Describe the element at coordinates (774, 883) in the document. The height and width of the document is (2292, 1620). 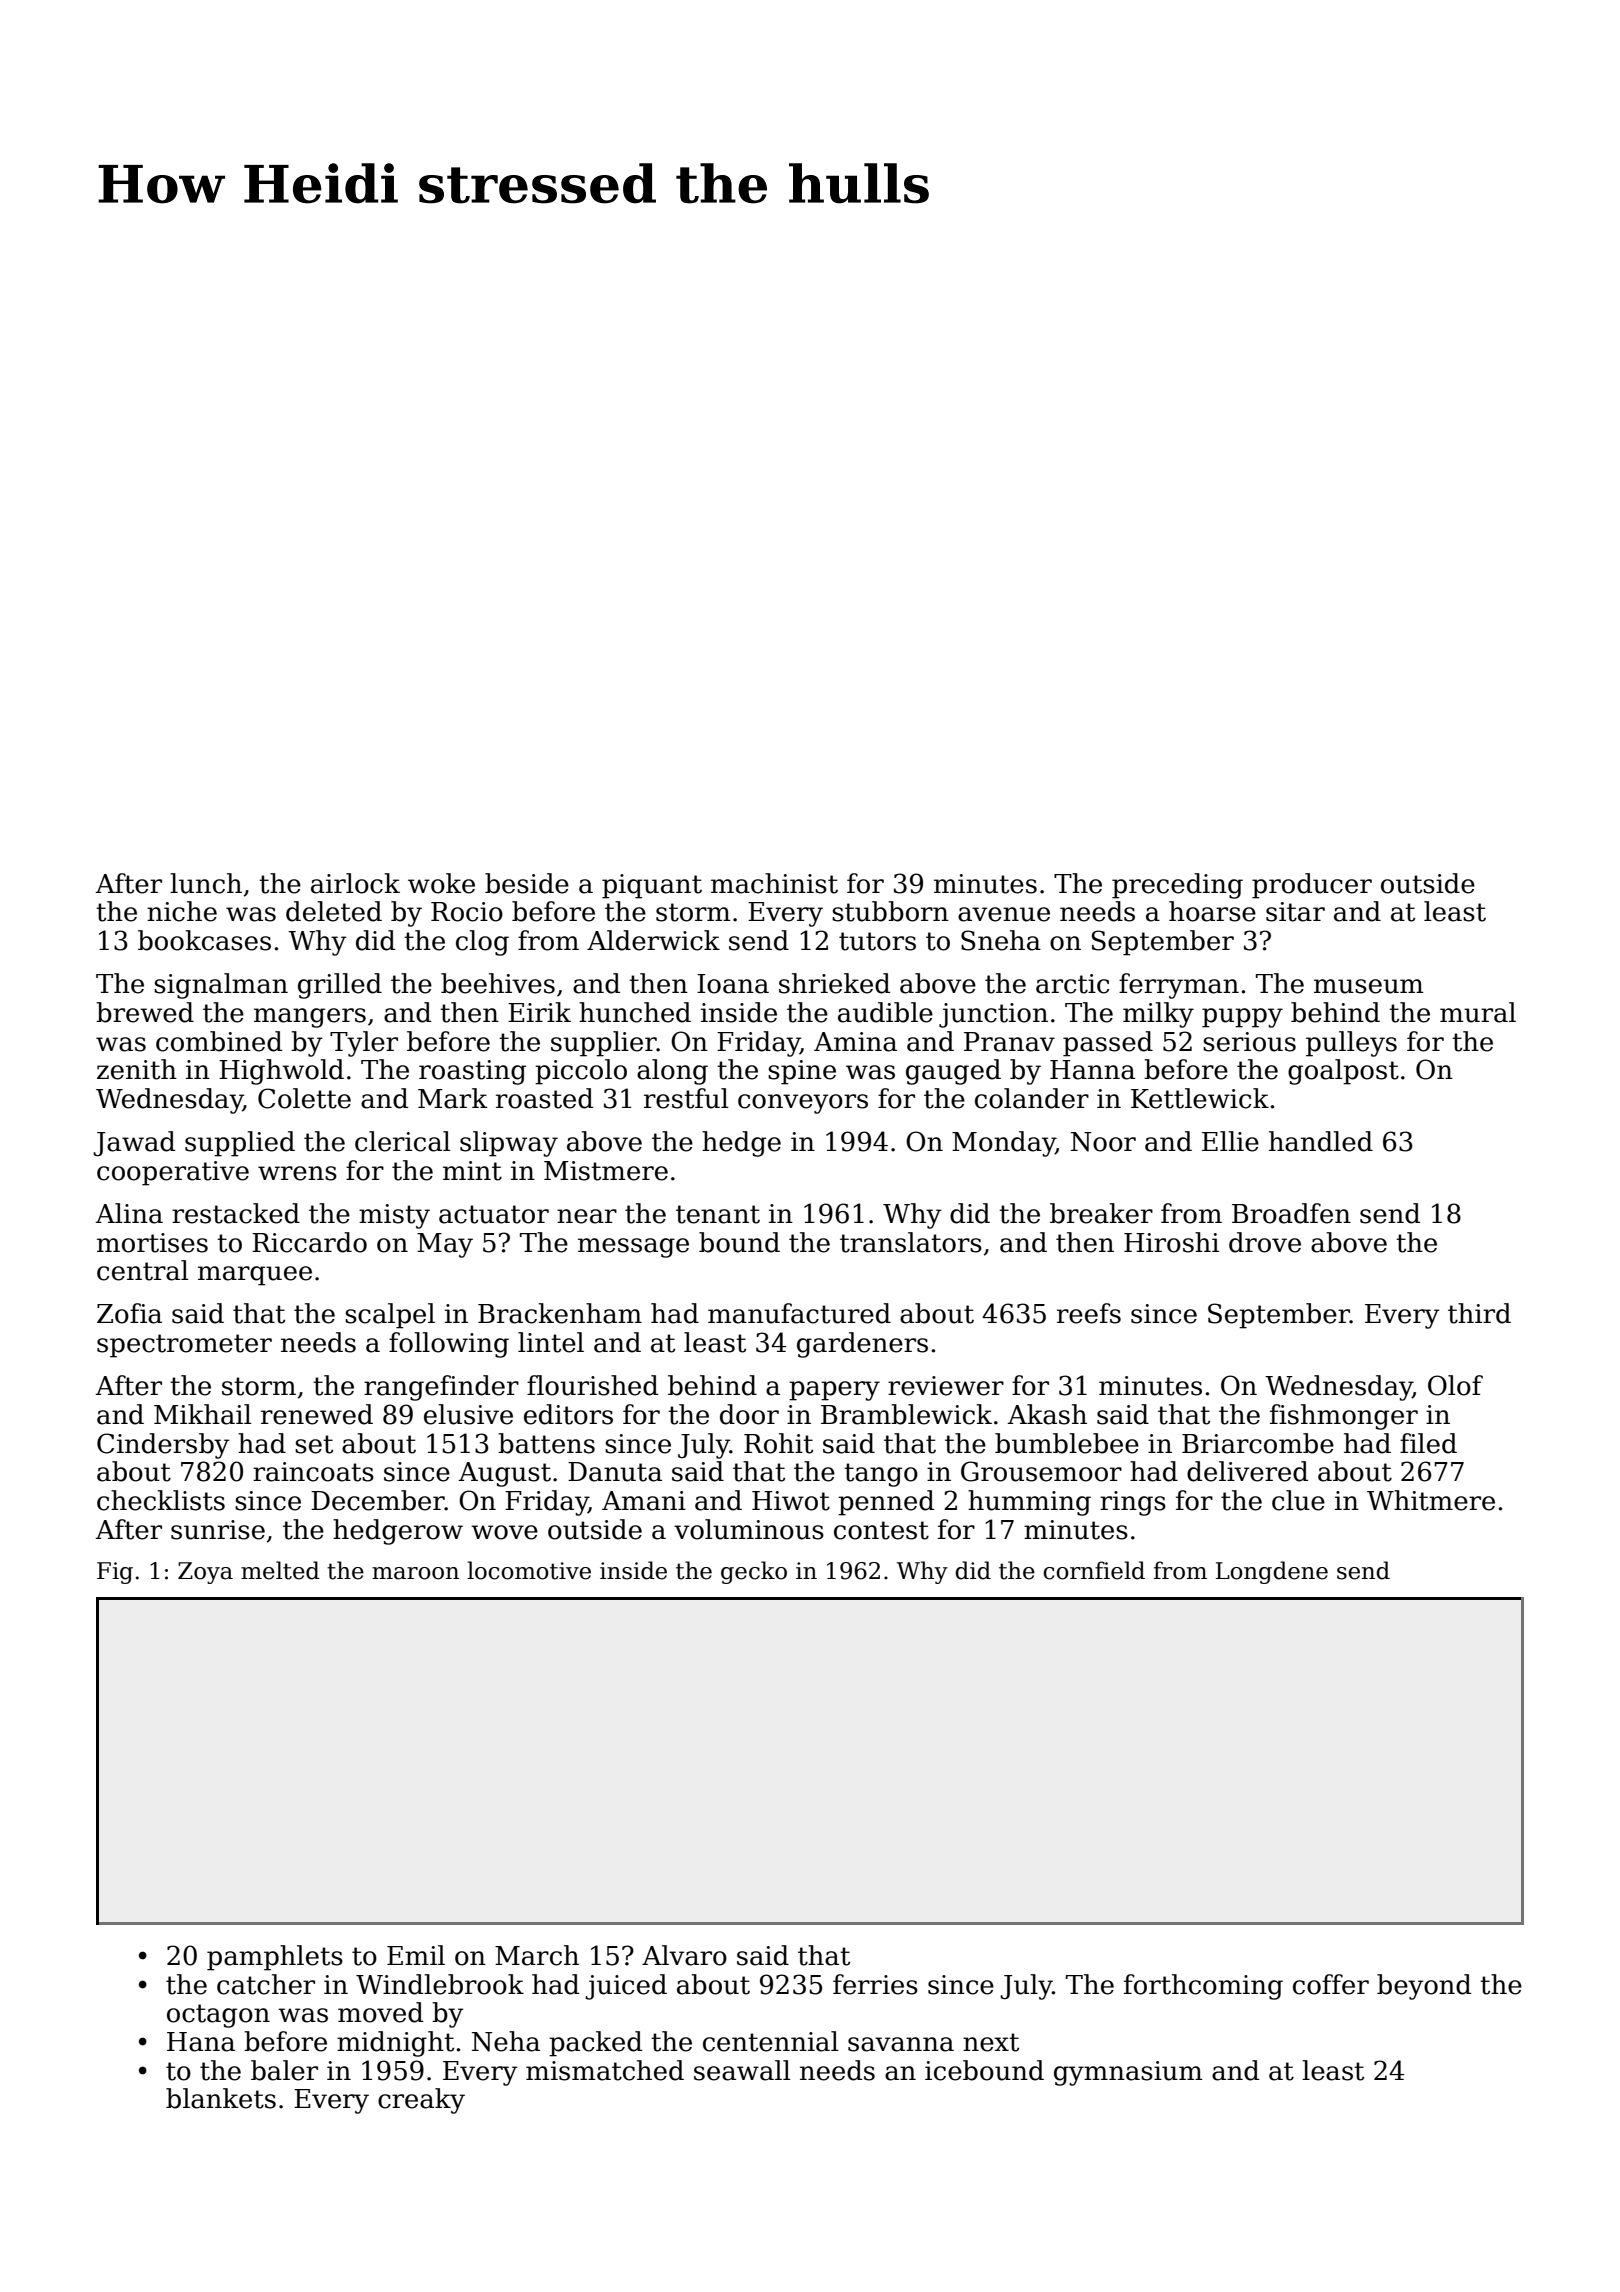
I see `machinist` at that location.
